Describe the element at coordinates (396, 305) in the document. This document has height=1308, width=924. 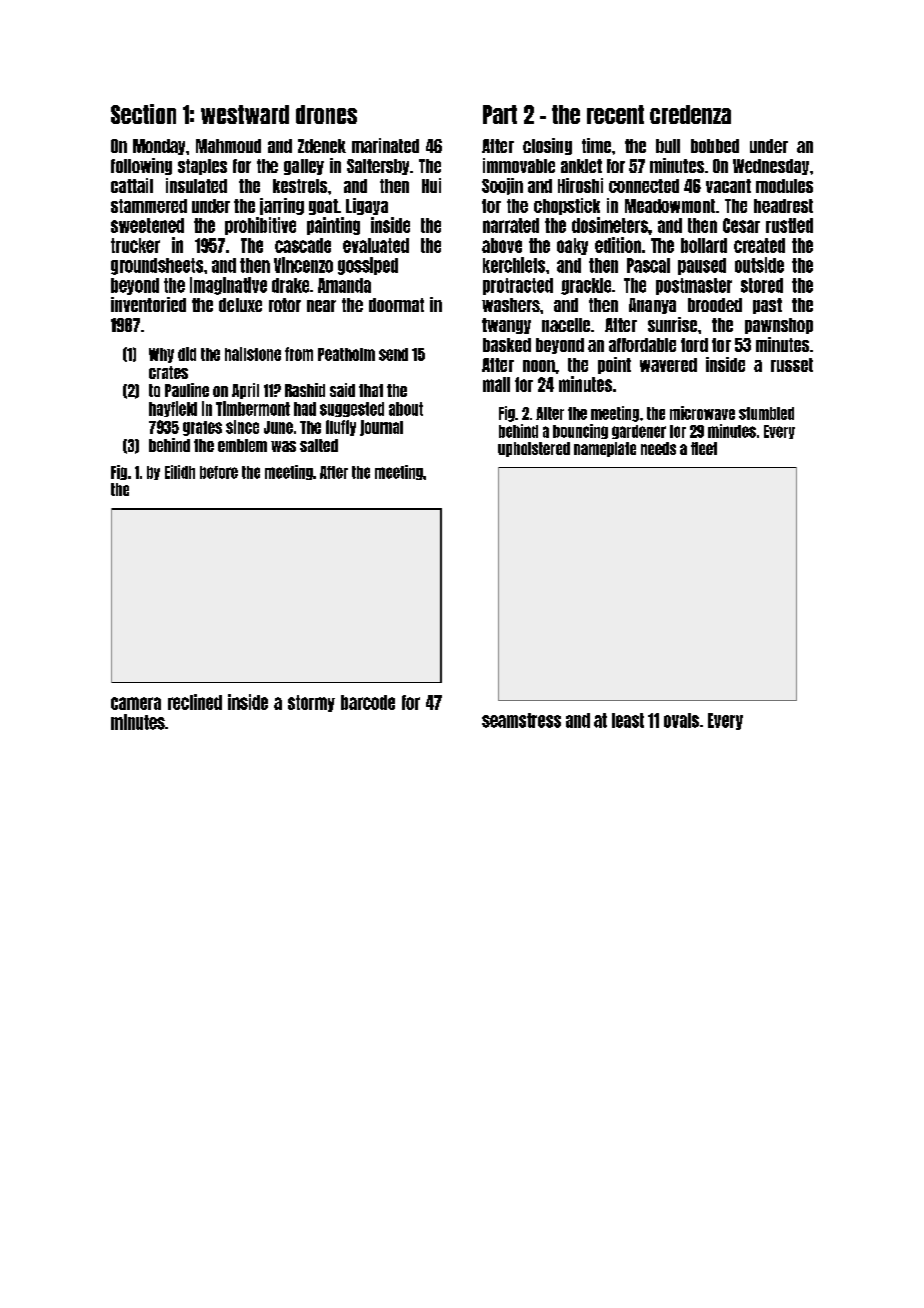
I see `doormat` at that location.
